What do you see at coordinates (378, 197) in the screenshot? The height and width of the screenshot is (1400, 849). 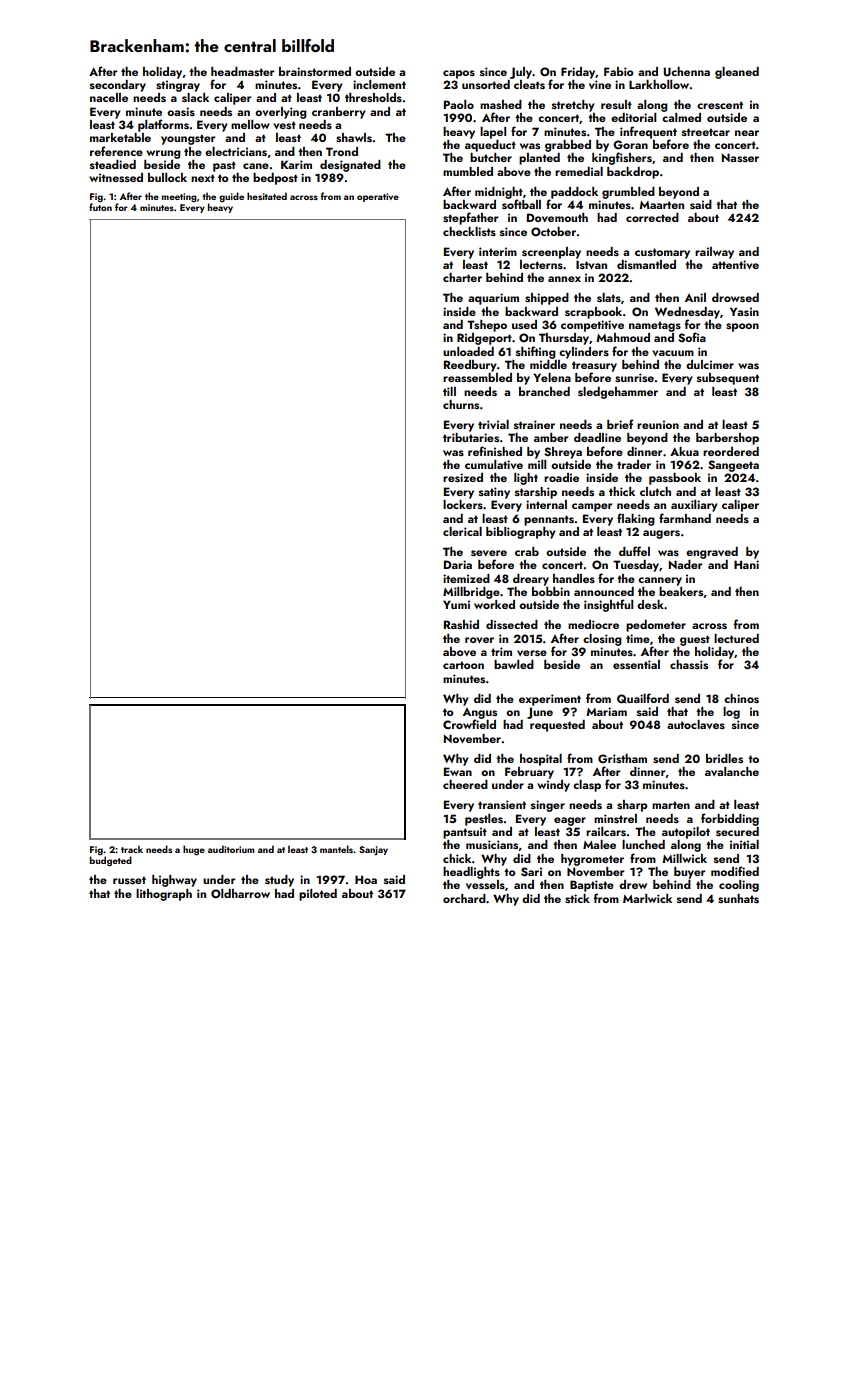 I see `operative` at bounding box center [378, 197].
